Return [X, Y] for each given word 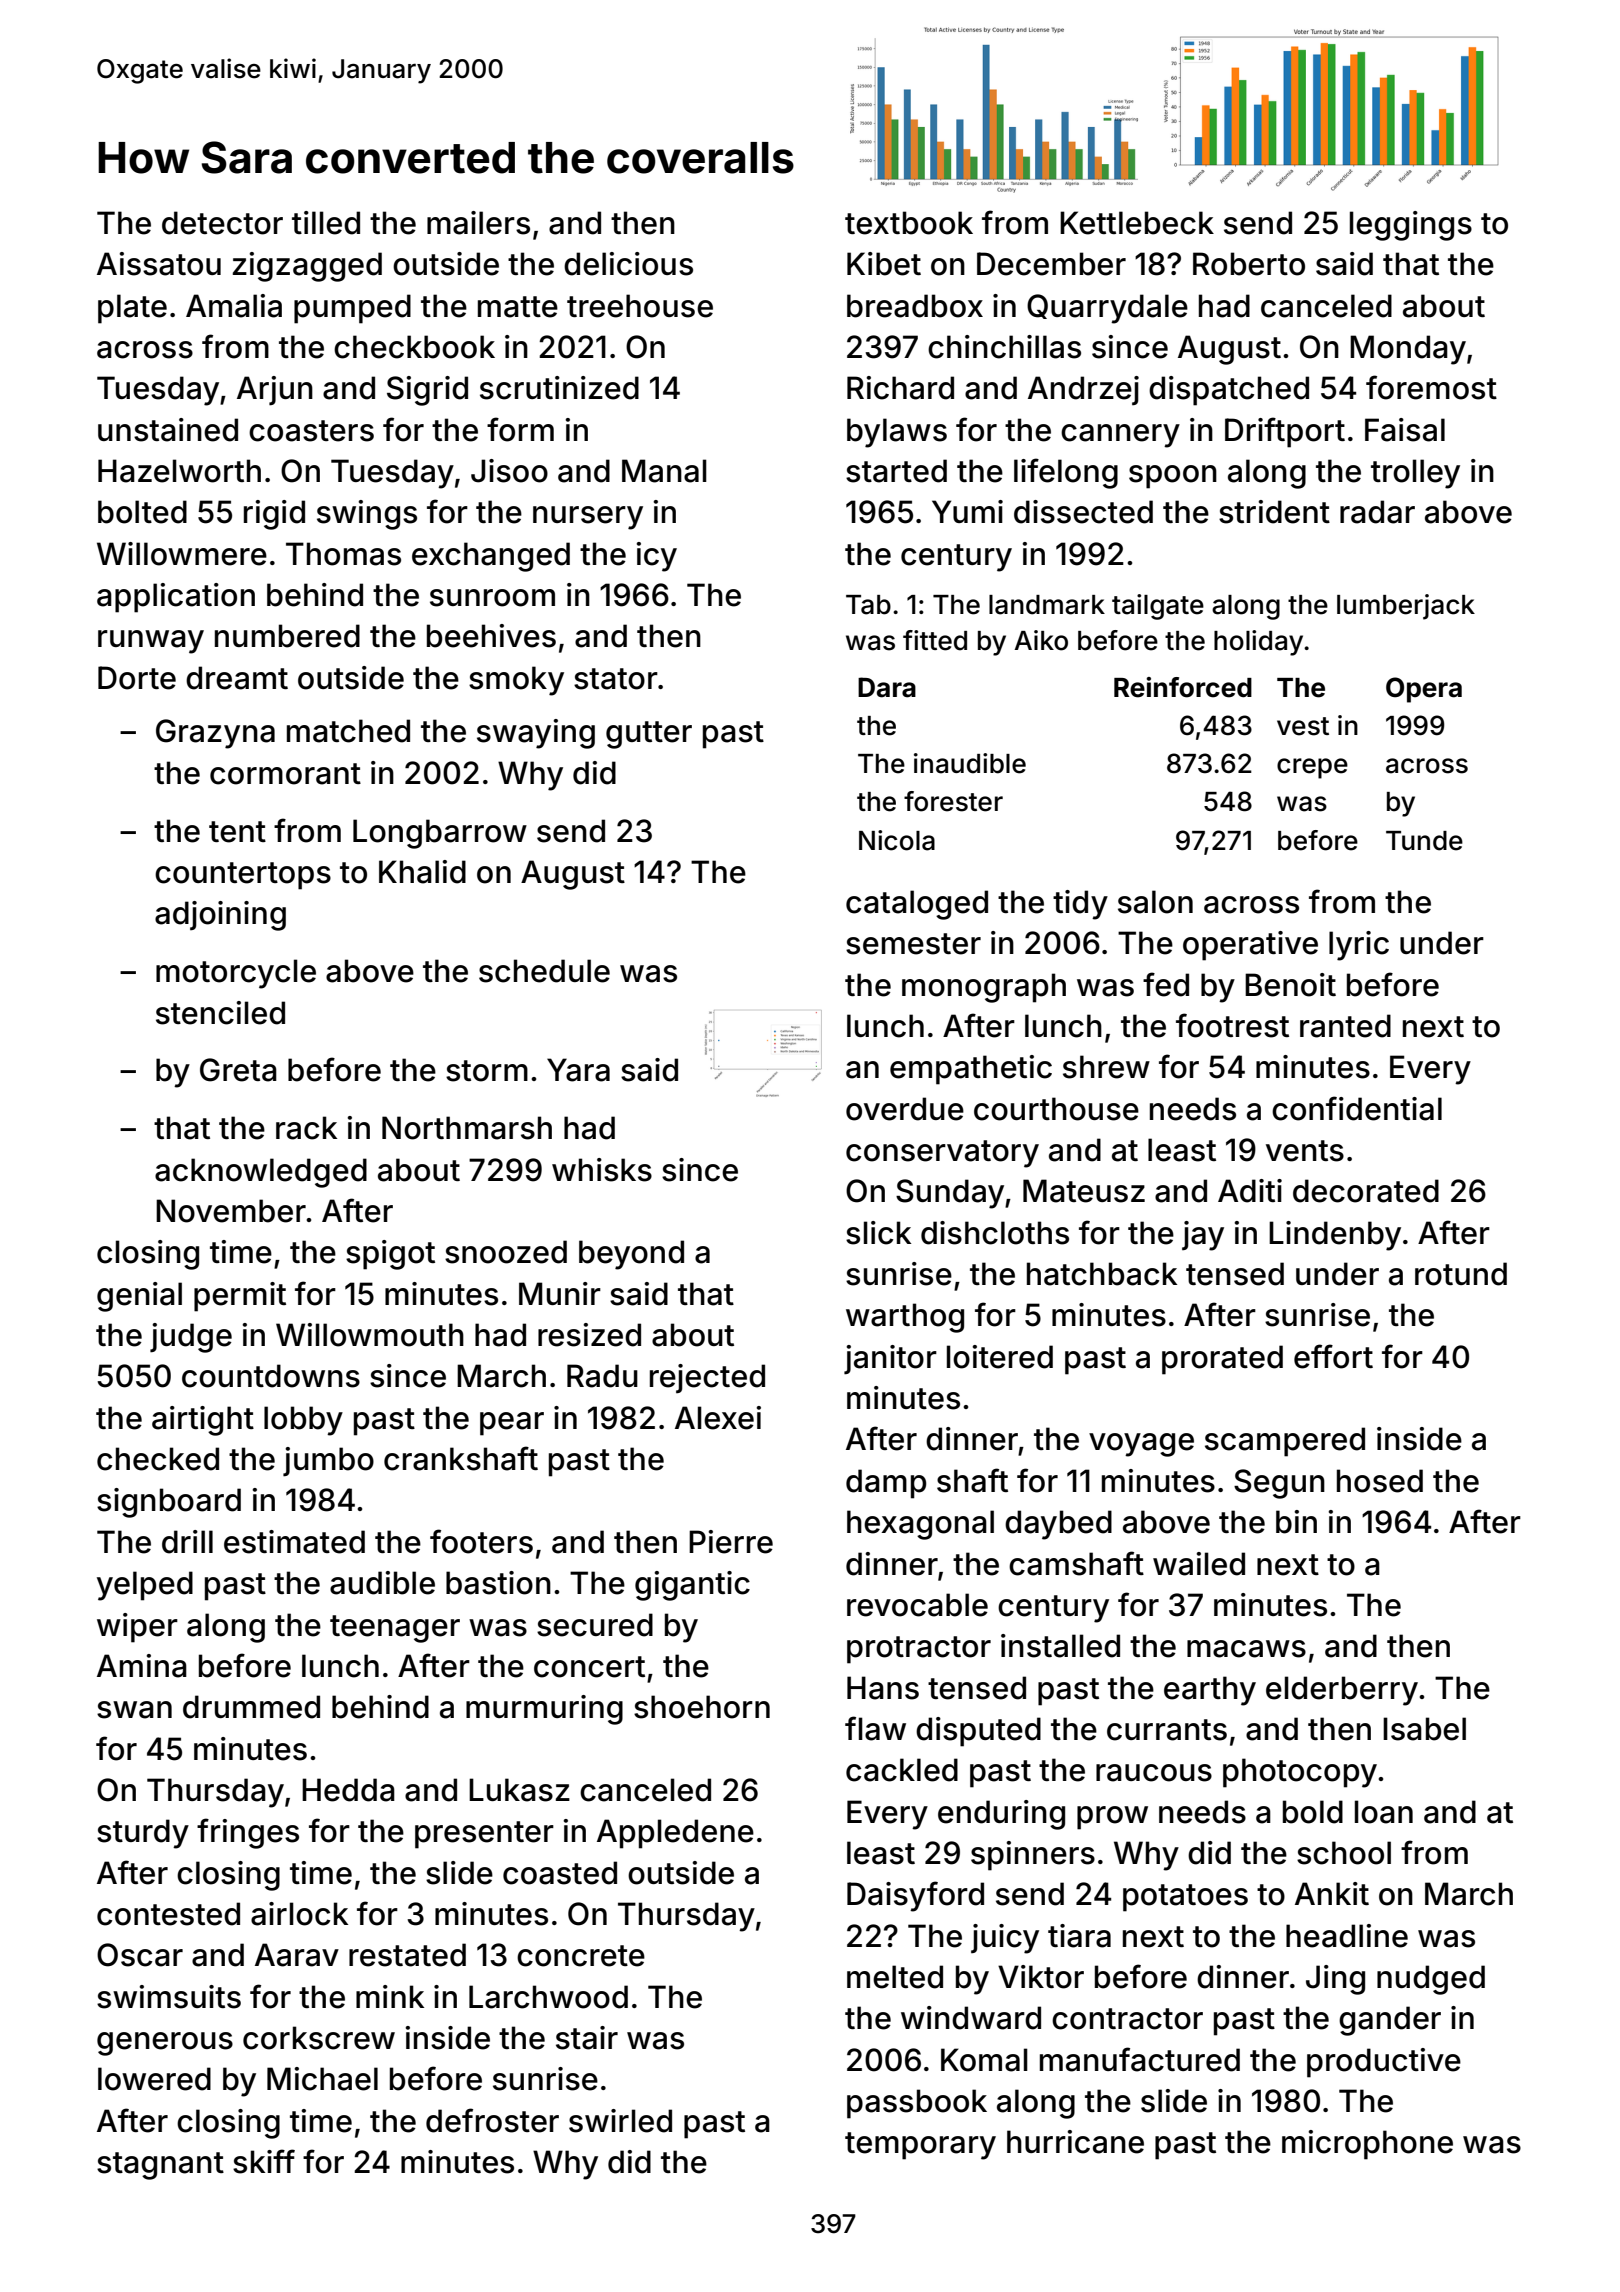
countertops [243, 876]
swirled [620, 2121]
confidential [1357, 1108]
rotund [1461, 1274]
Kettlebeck [1137, 223]
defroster [492, 2120]
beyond [631, 1255]
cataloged [917, 905]
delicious [628, 264]
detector [222, 223]
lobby [303, 1421]
